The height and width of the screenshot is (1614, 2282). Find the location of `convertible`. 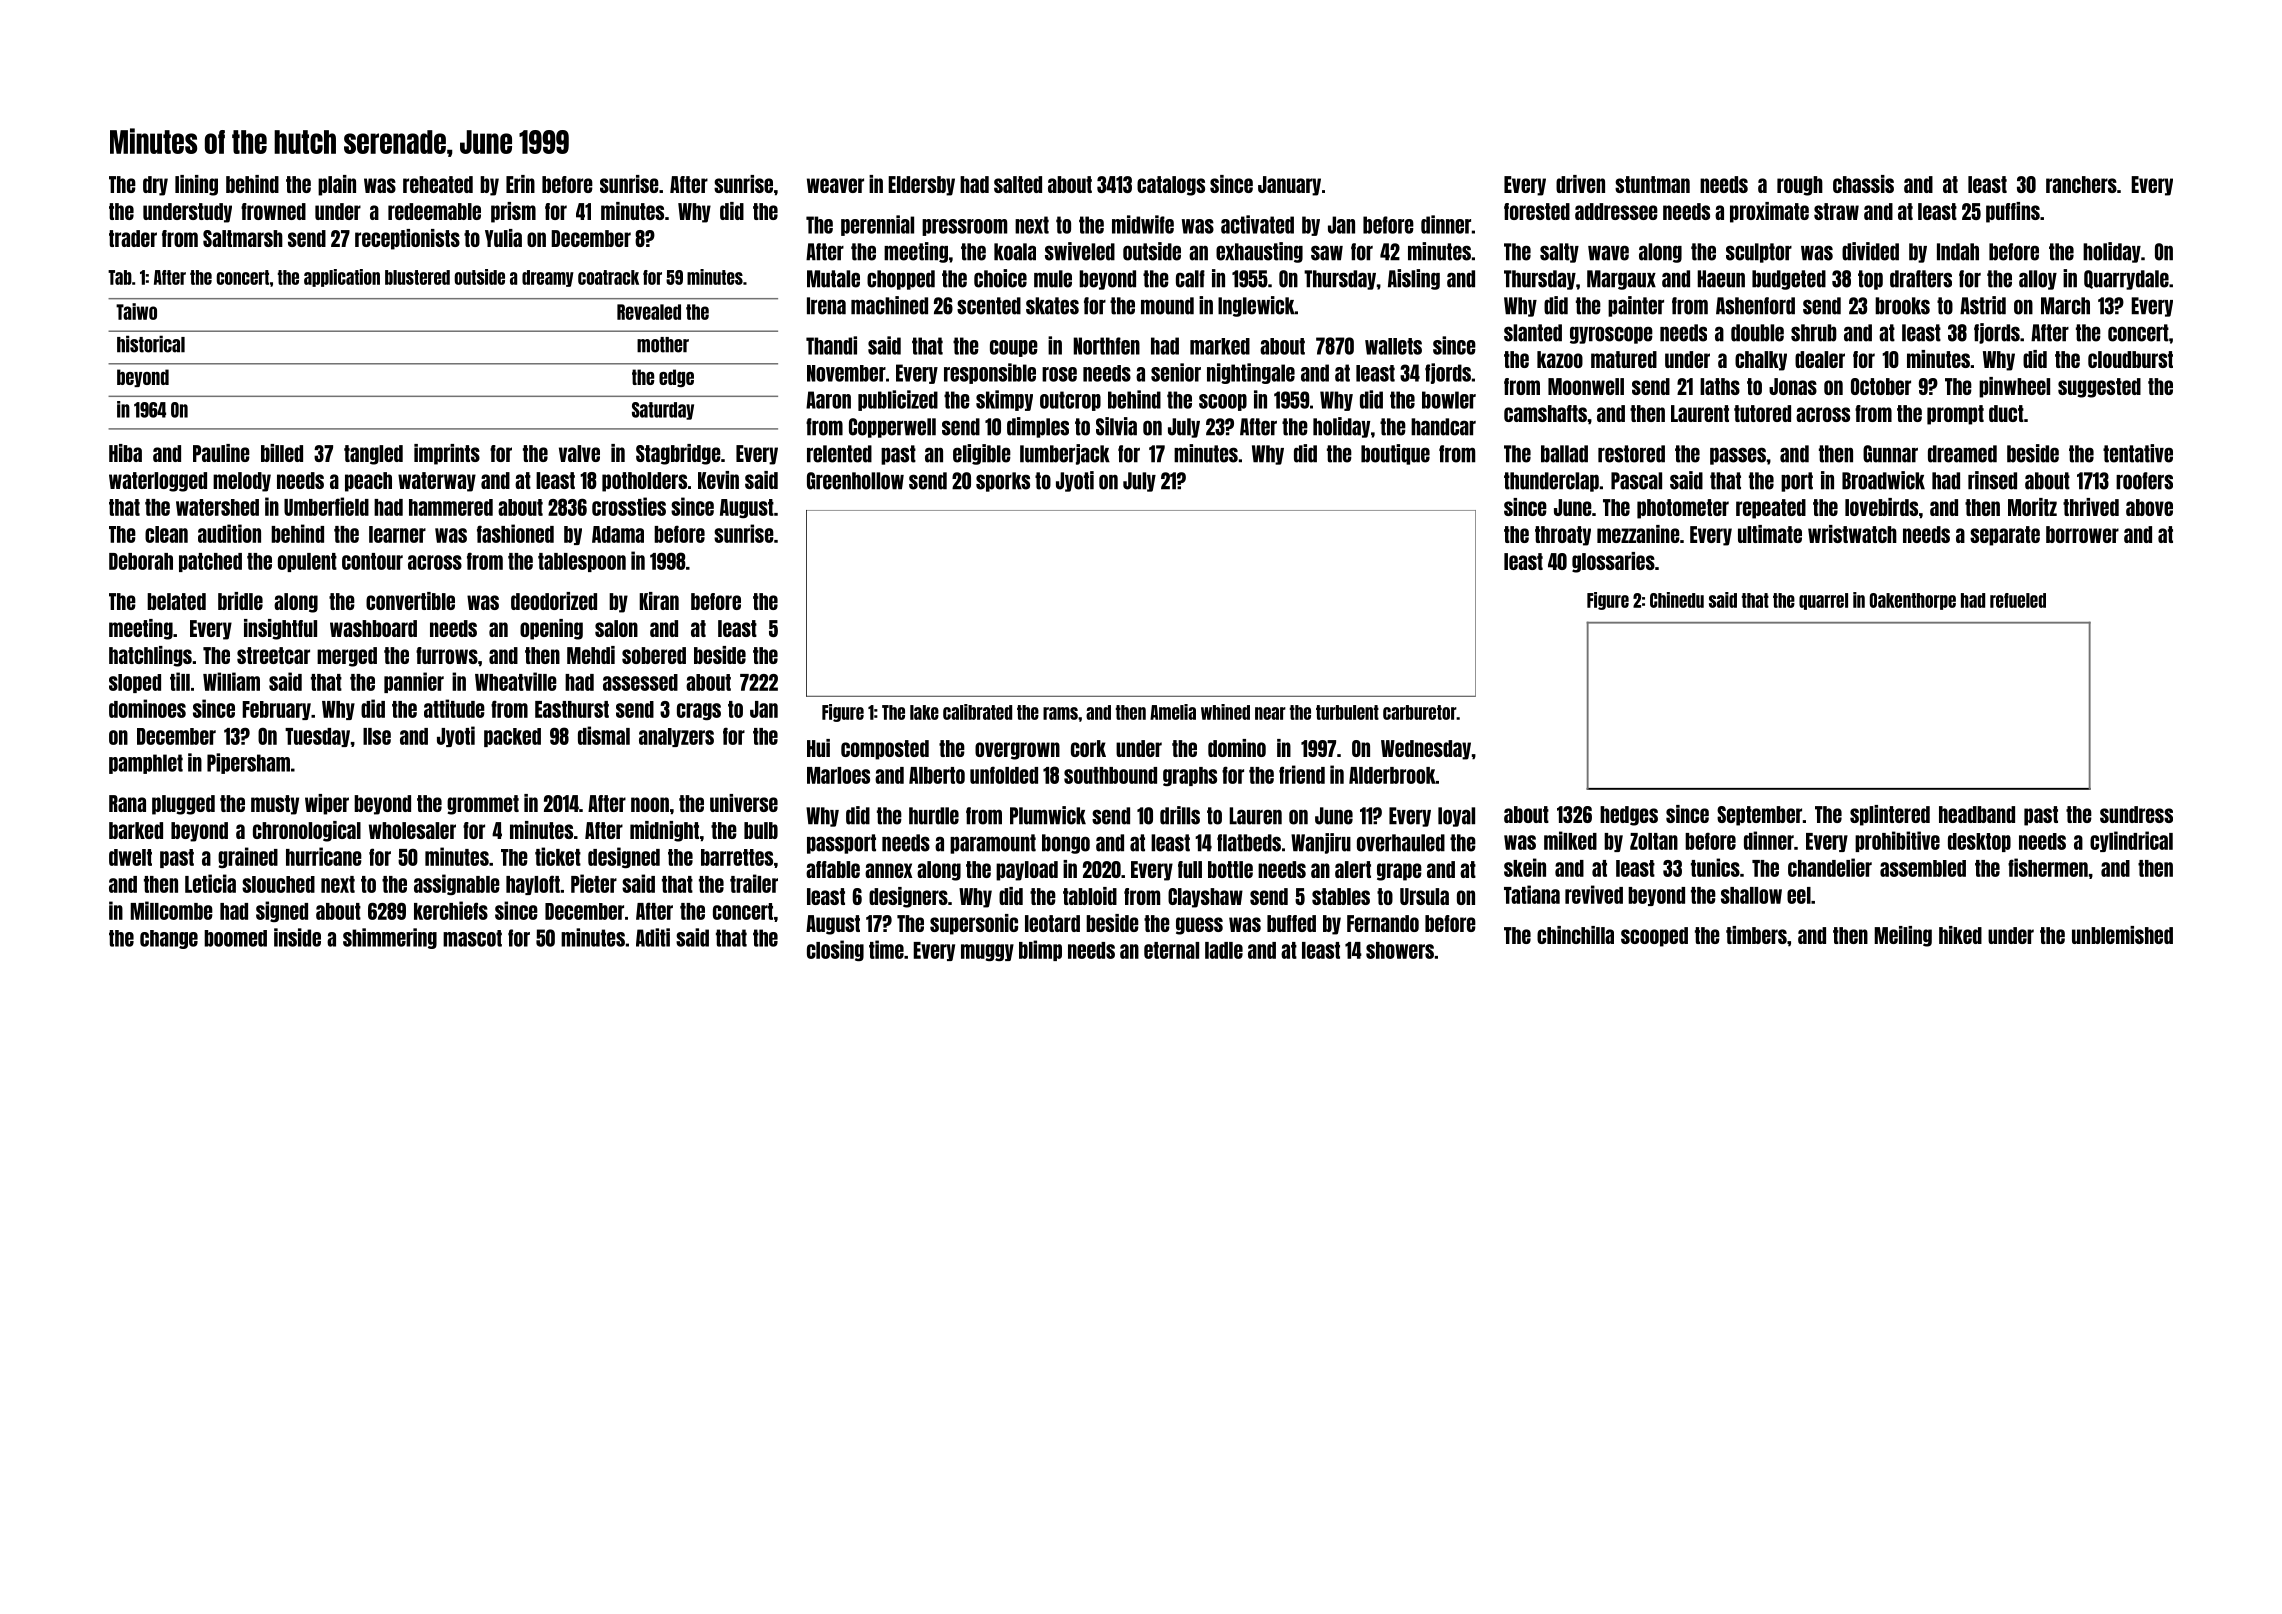

convertible is located at coordinates (410, 601).
